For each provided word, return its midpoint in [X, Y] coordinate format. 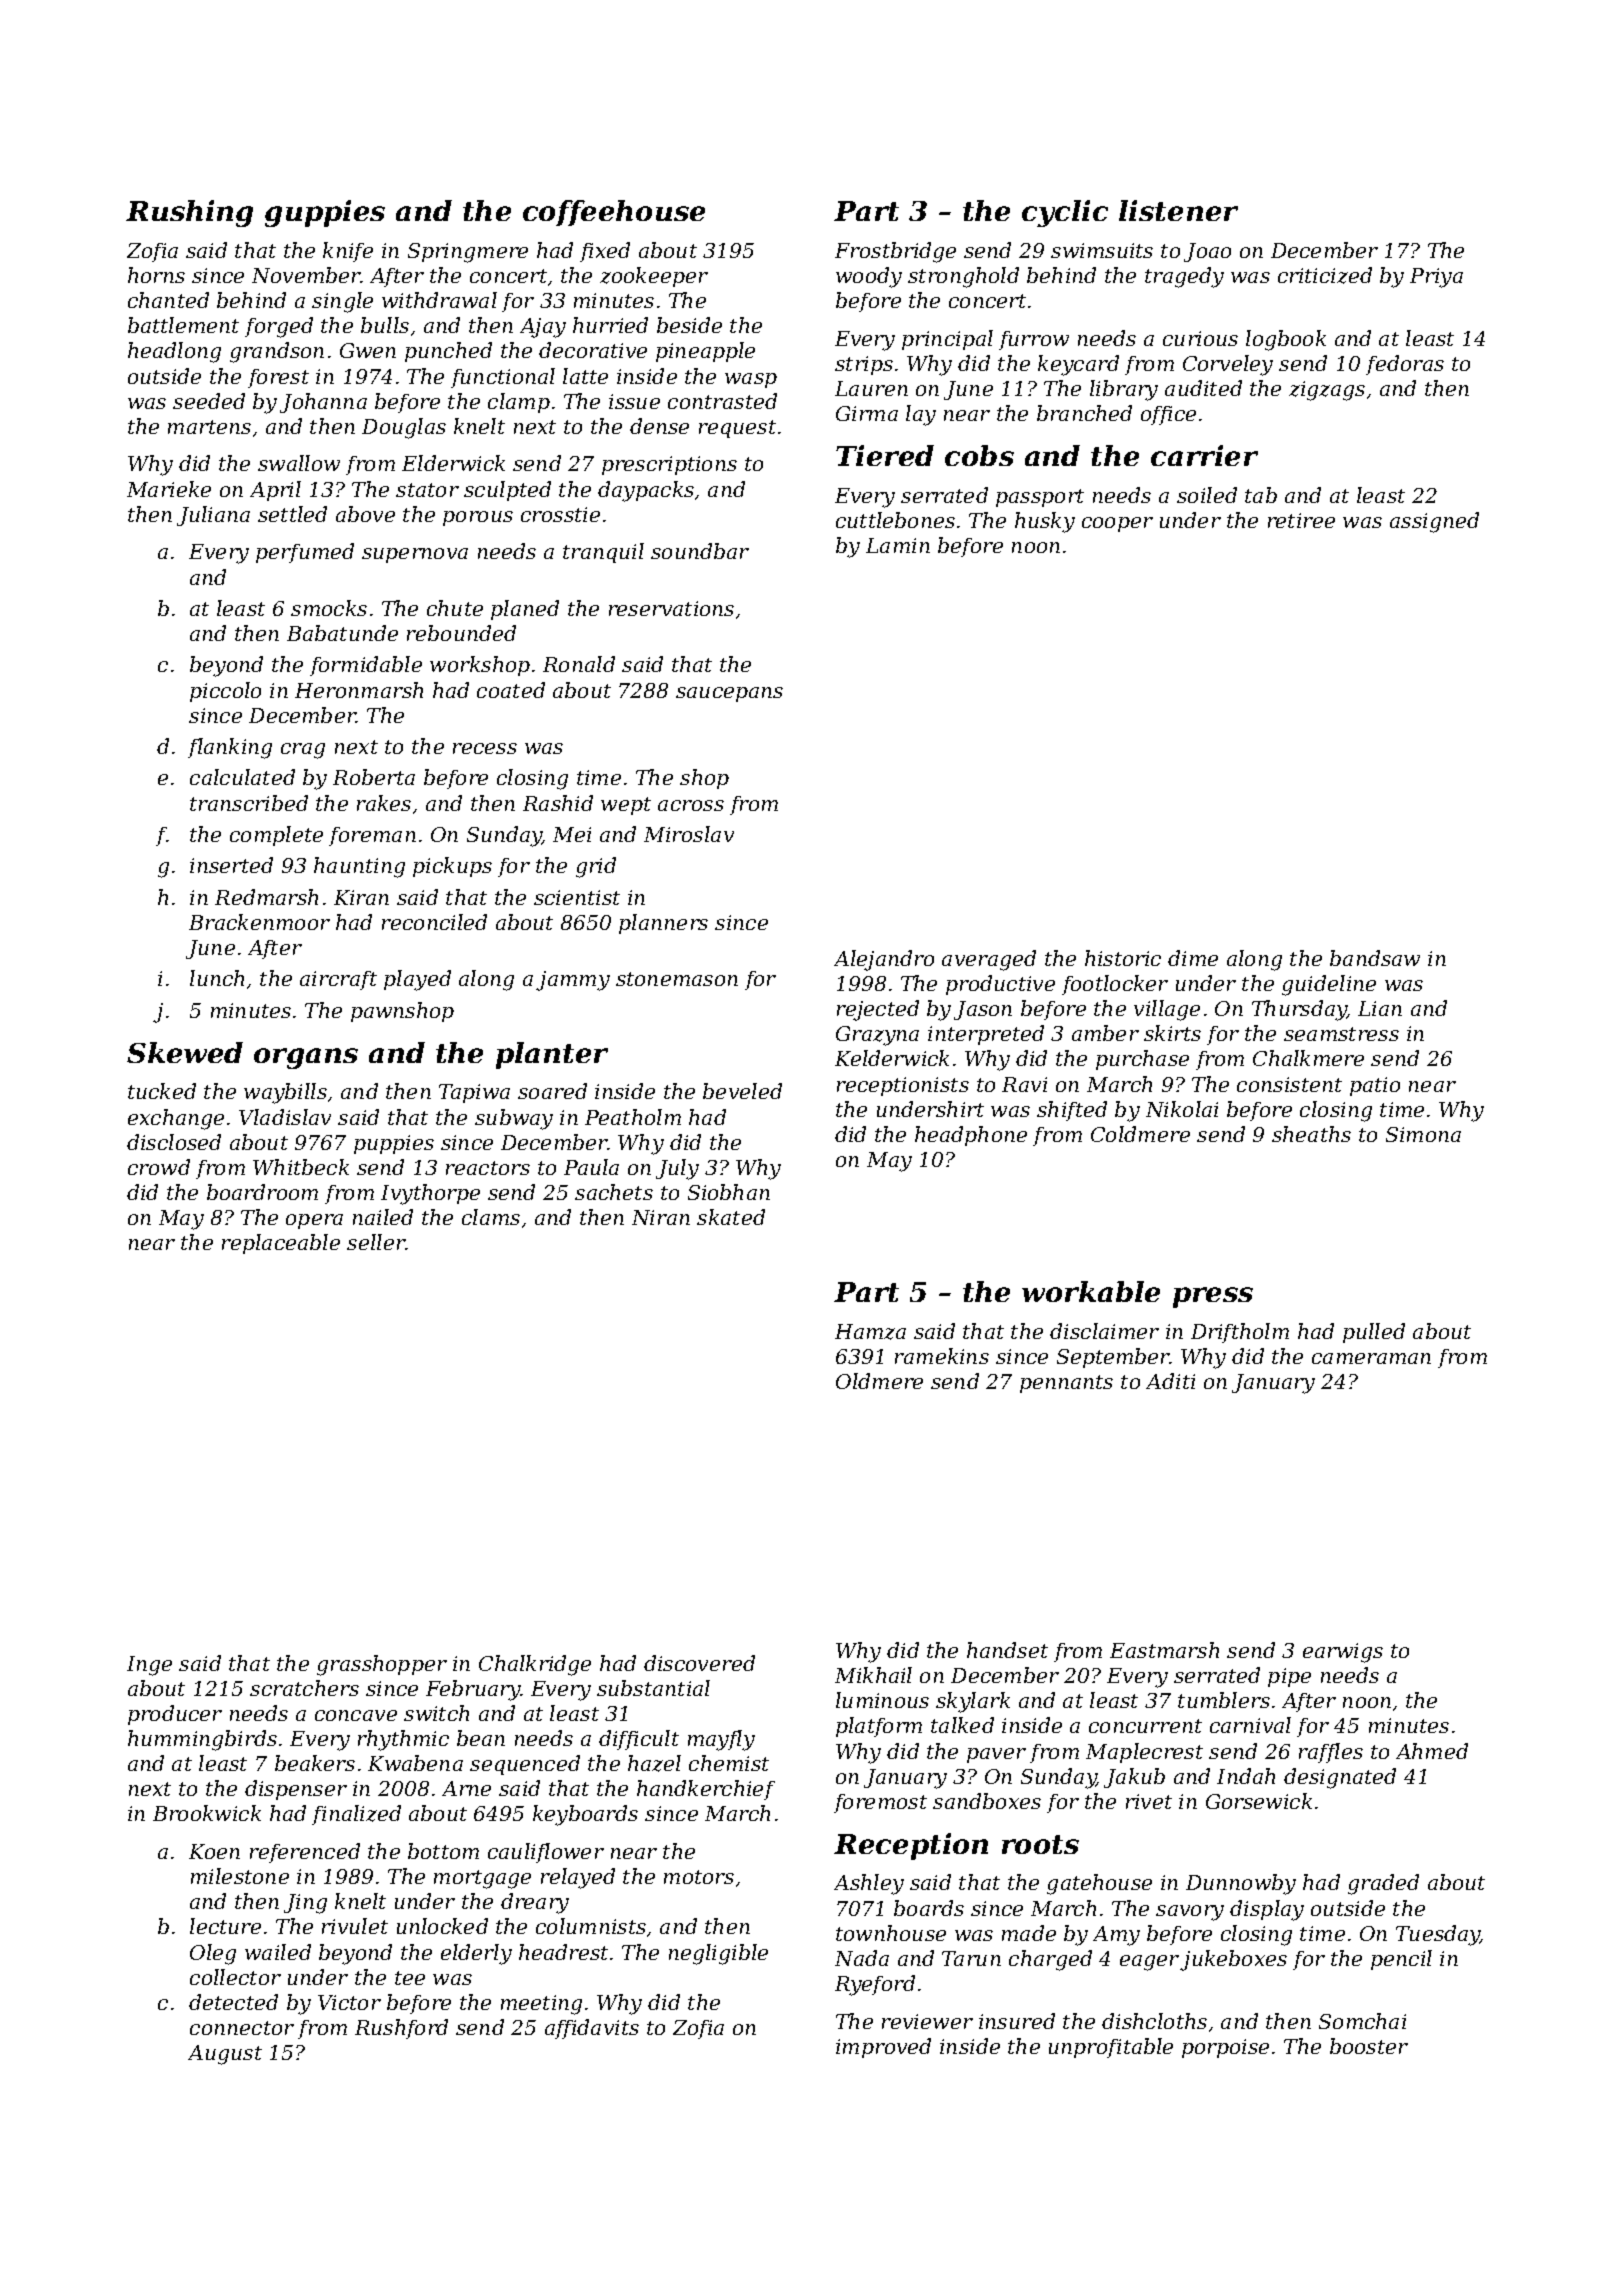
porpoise [1225, 2048]
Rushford [401, 2029]
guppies [325, 213]
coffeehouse [614, 213]
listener [1178, 210]
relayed [578, 1878]
